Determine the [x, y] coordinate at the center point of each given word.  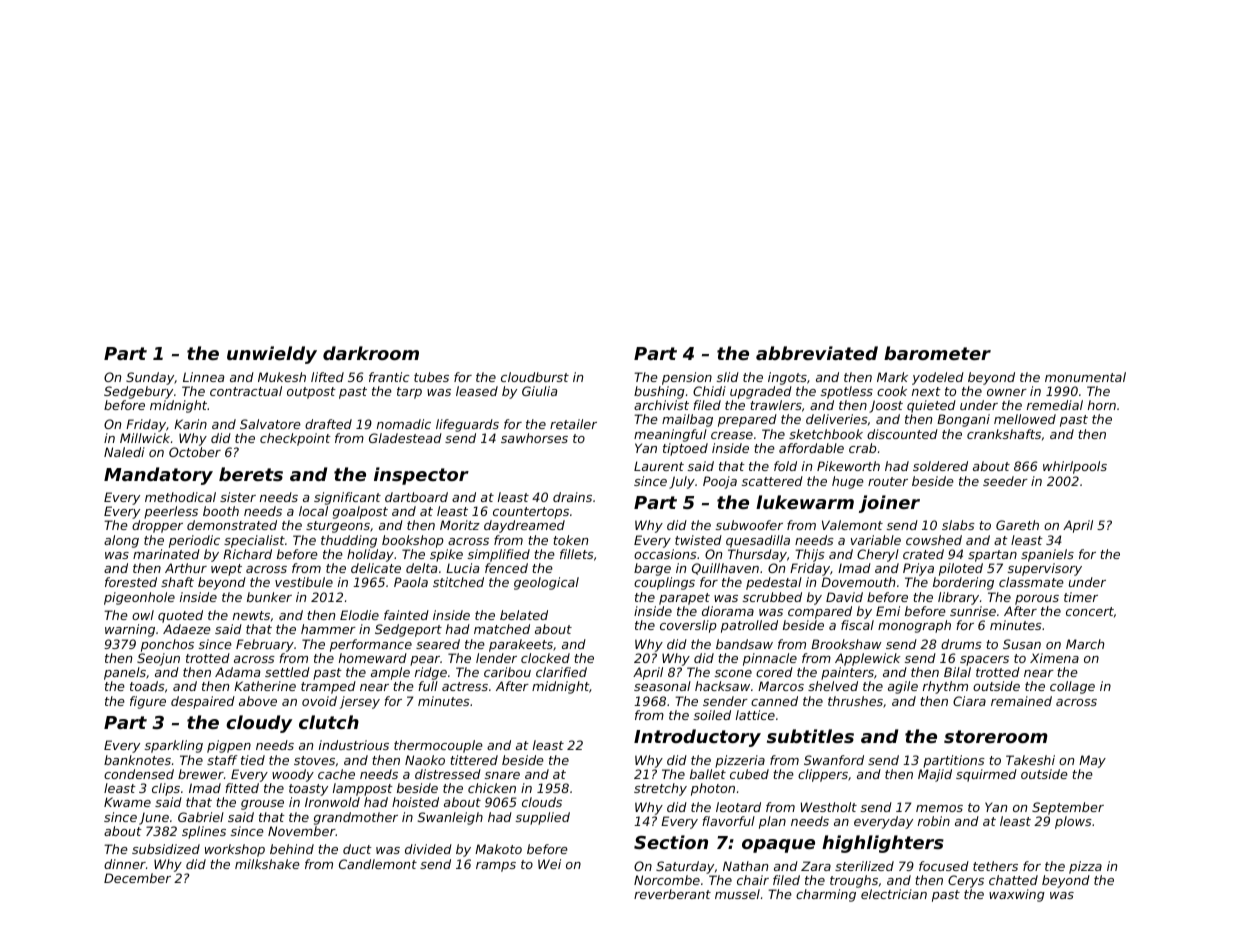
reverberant [672, 894]
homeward [373, 658]
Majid [935, 775]
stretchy [660, 789]
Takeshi [1030, 760]
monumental [1085, 377]
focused [944, 866]
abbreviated [817, 353]
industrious [354, 745]
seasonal [662, 686]
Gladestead [405, 438]
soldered [940, 466]
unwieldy [272, 355]
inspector [421, 476]
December [137, 878]
